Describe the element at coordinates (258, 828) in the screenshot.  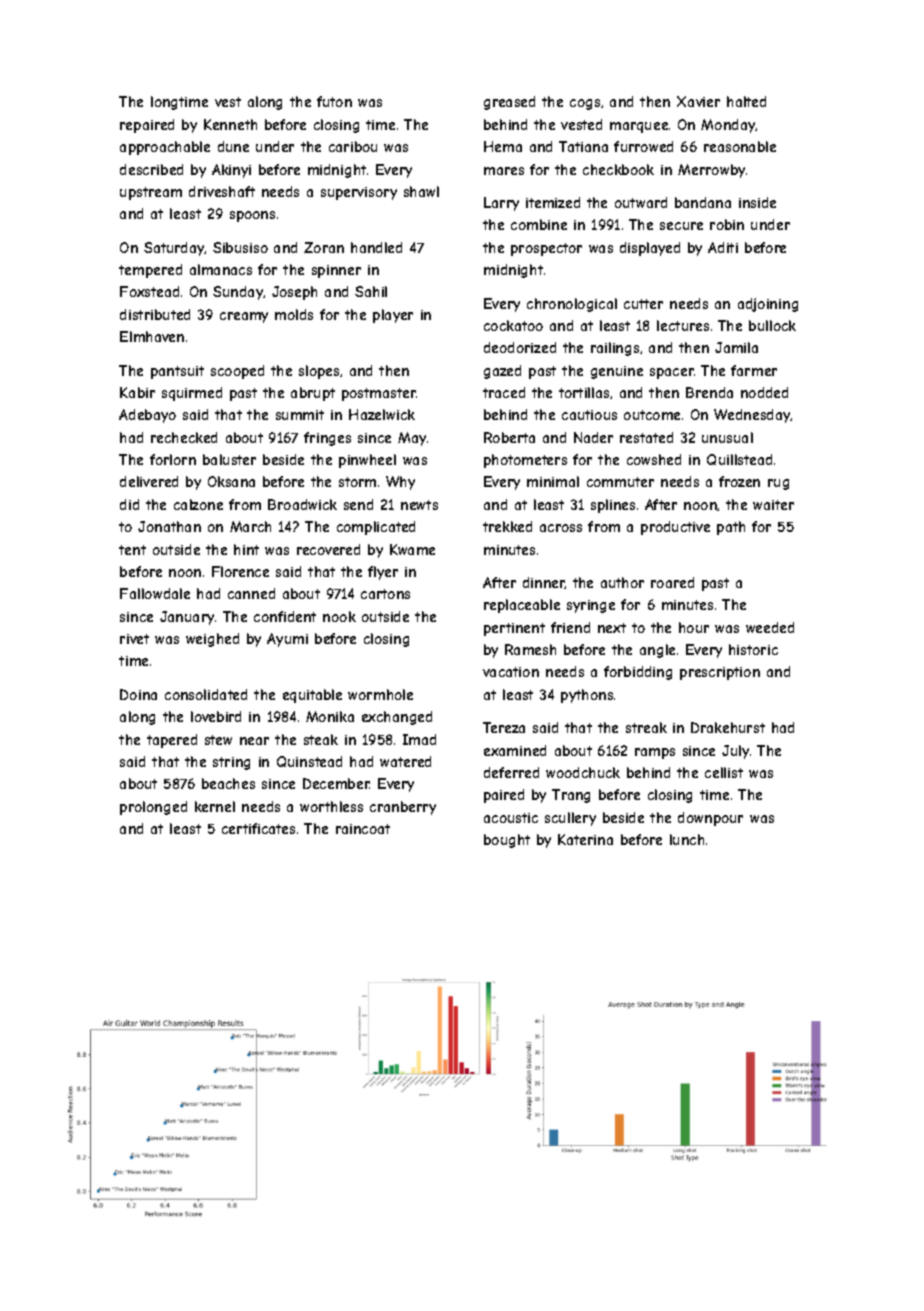
I see `certificates` at that location.
